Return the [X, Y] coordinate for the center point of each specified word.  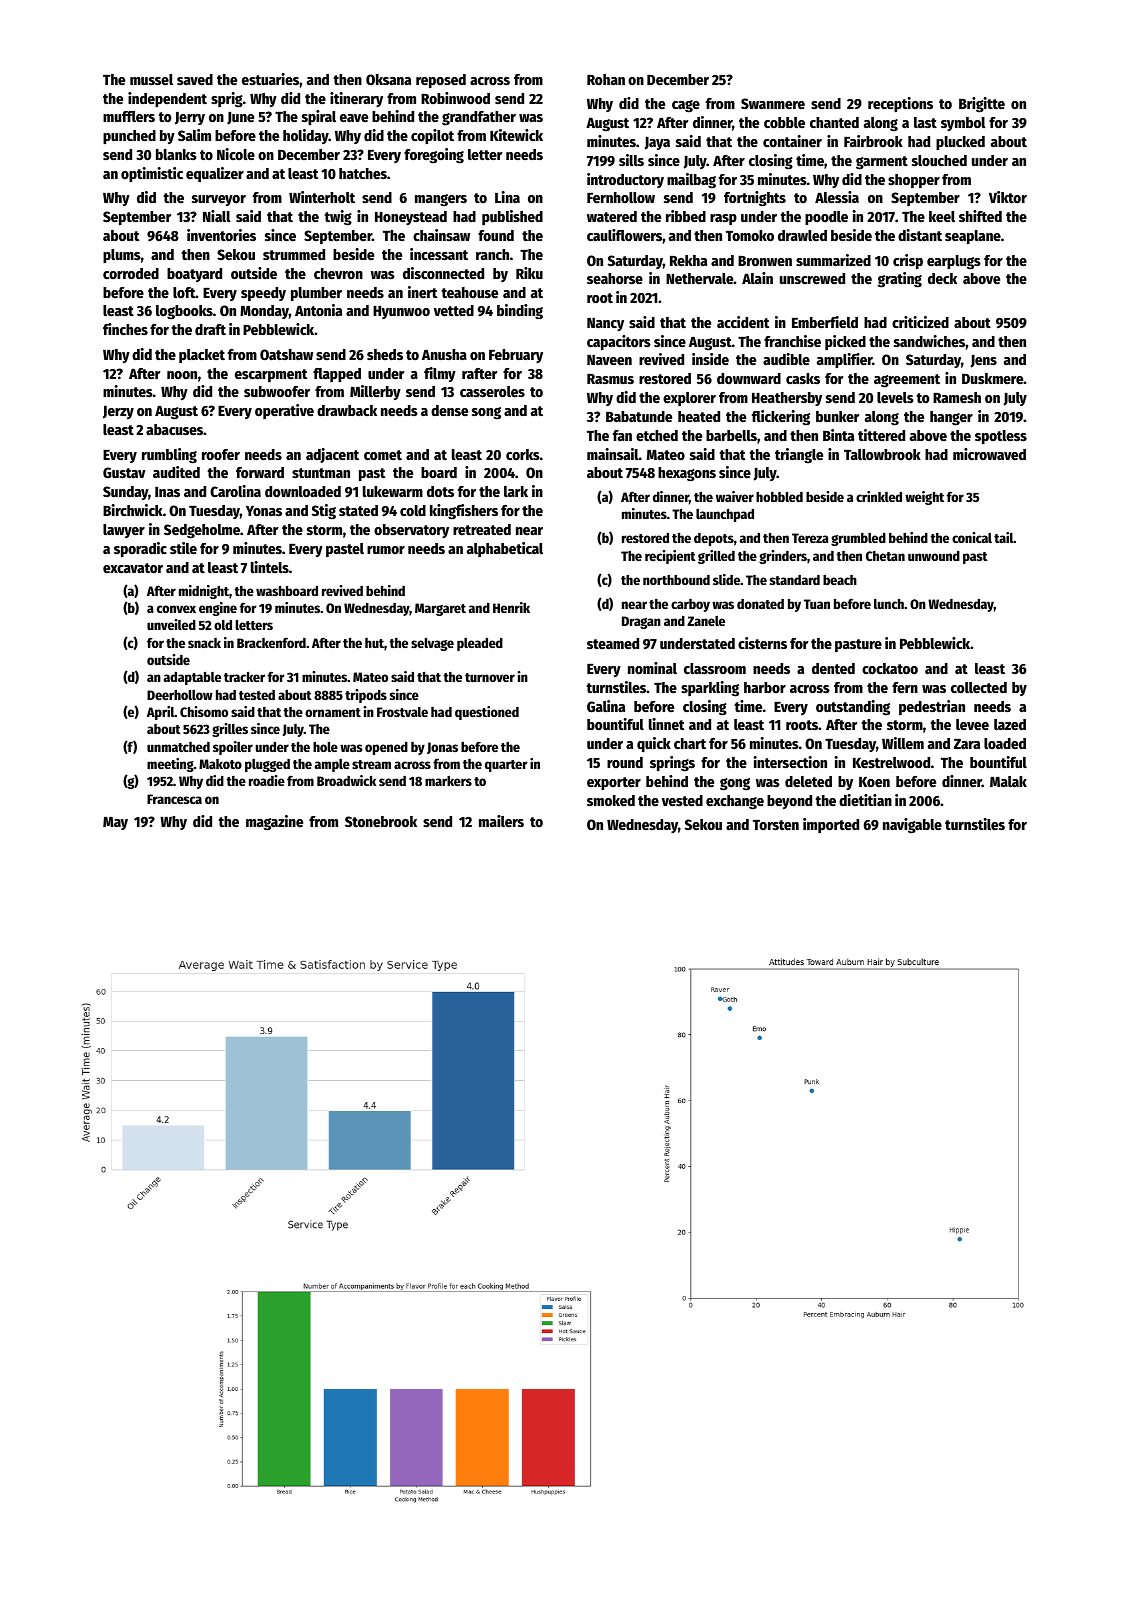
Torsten [776, 825]
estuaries [270, 79]
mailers [501, 821]
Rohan [606, 79]
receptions [900, 104]
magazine [274, 823]
